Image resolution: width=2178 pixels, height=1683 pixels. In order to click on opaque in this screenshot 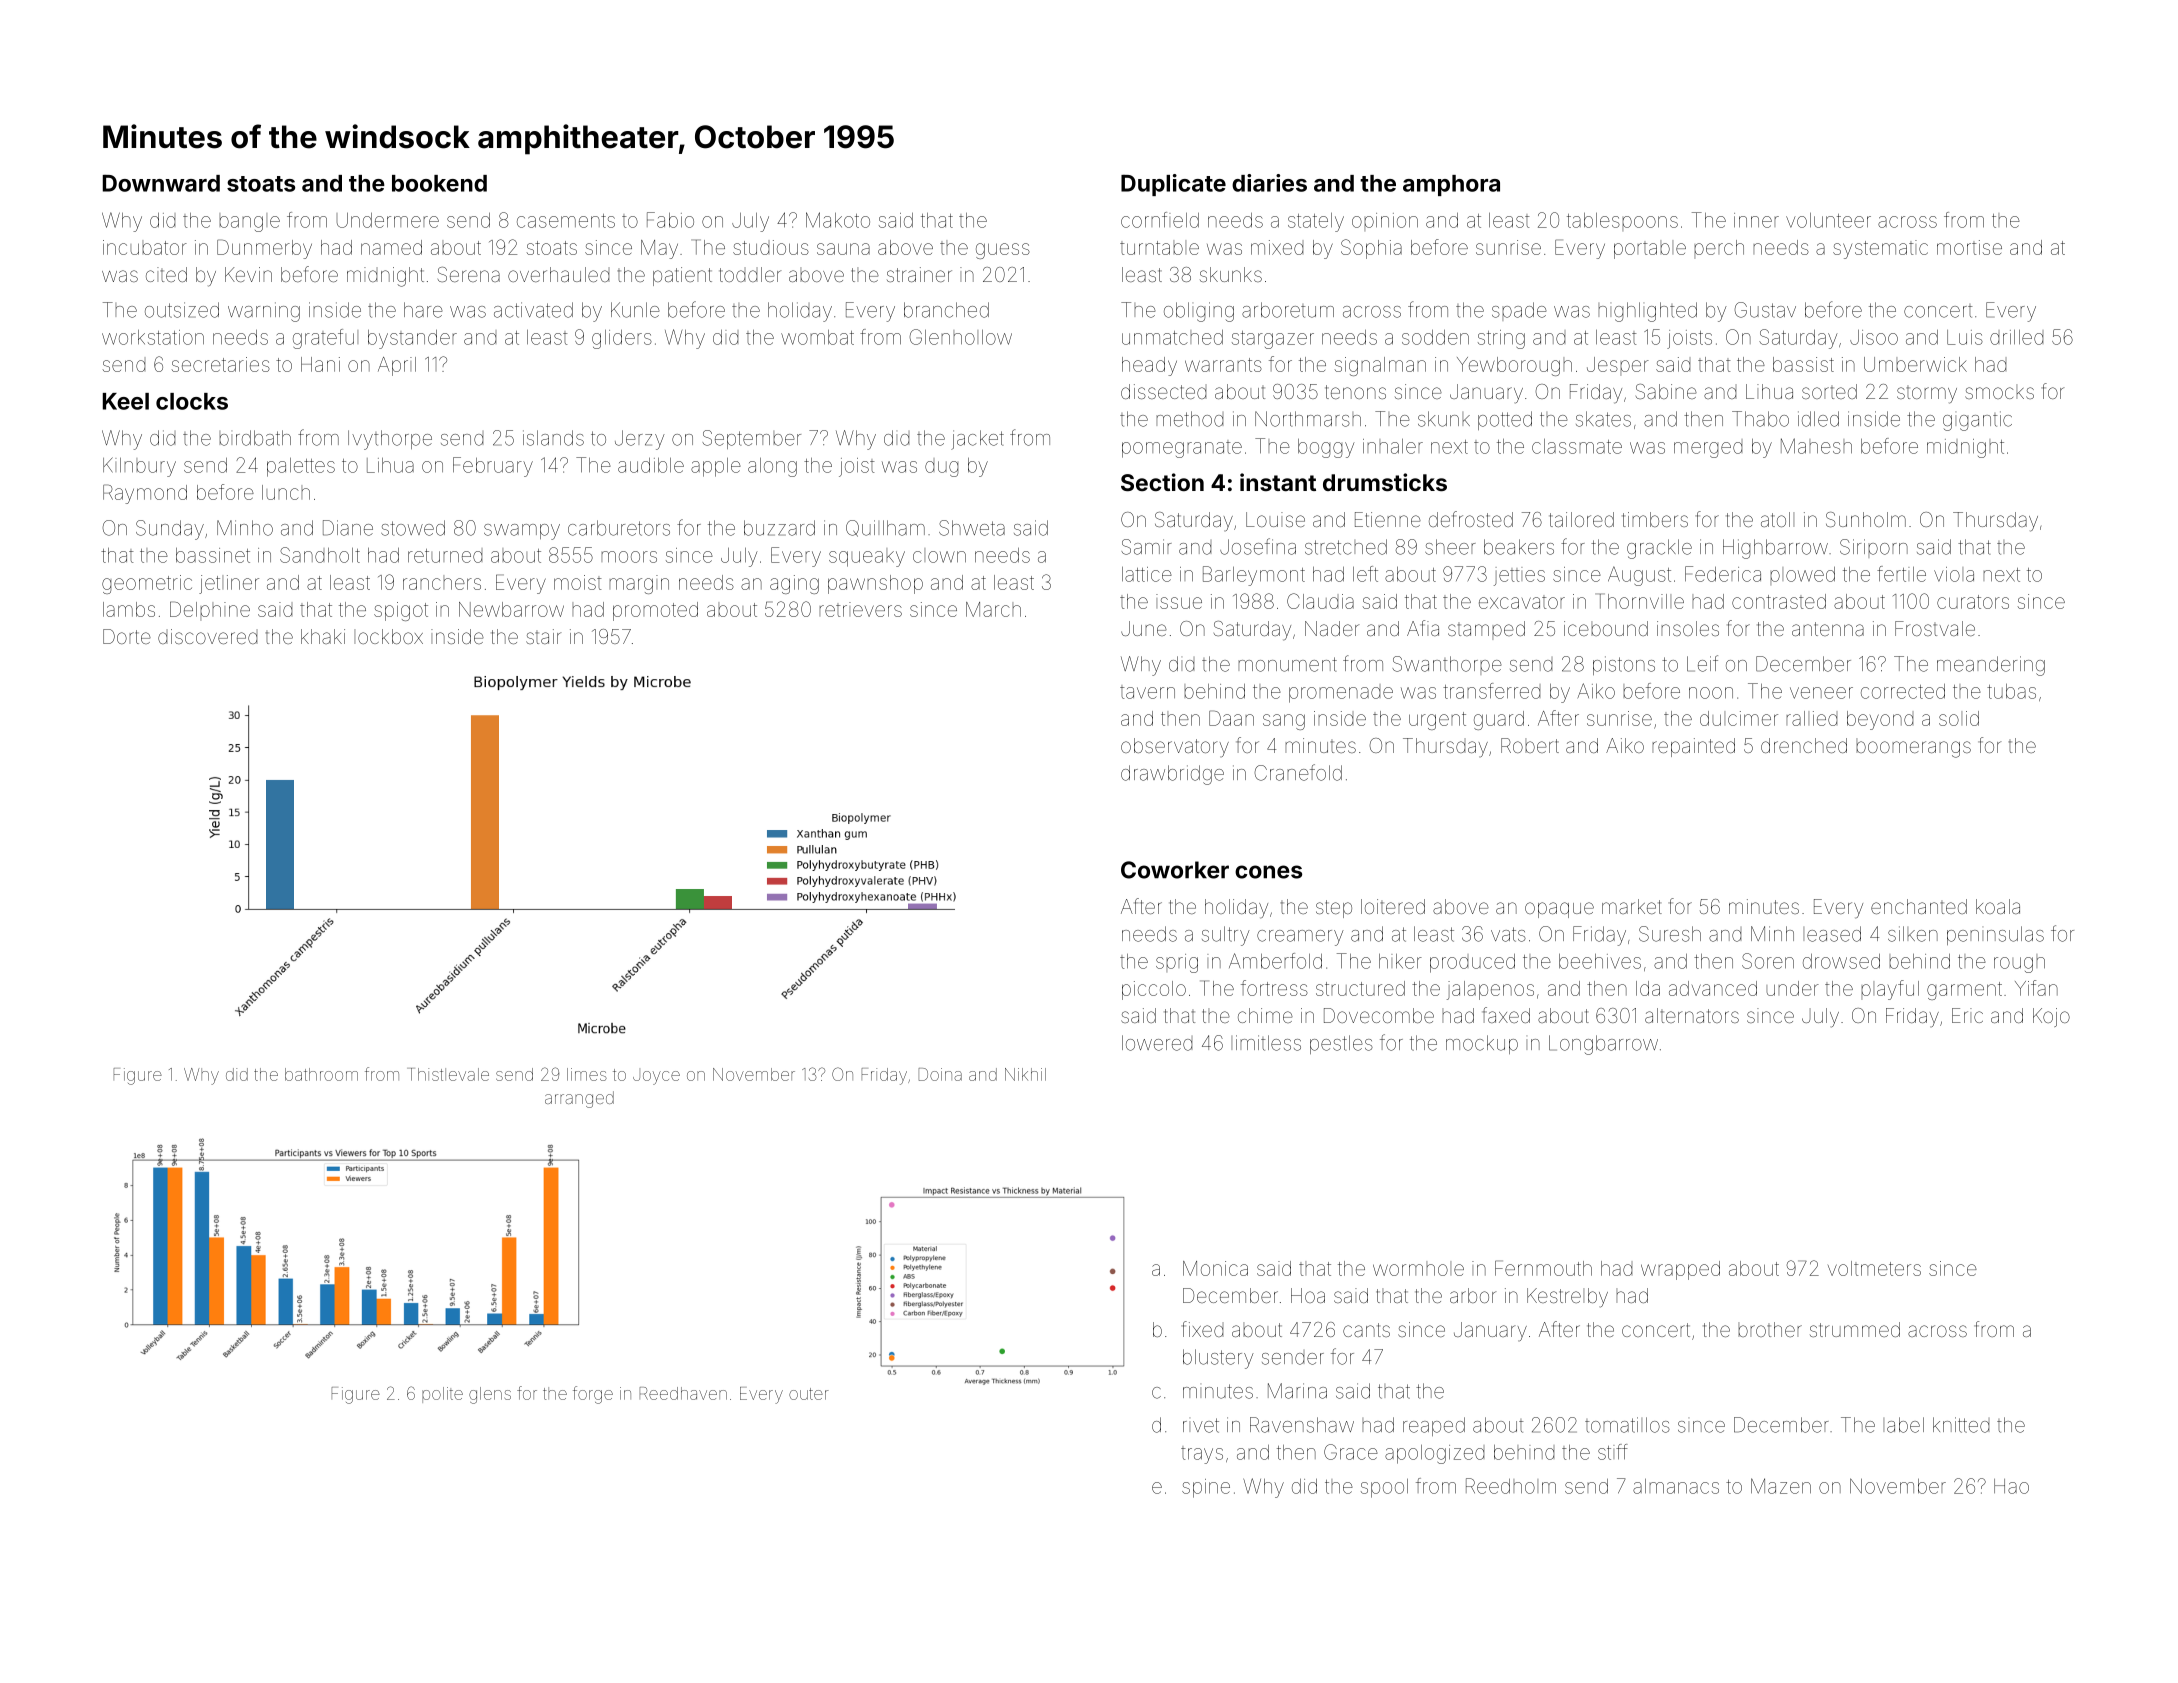, I will do `click(1559, 910)`.
